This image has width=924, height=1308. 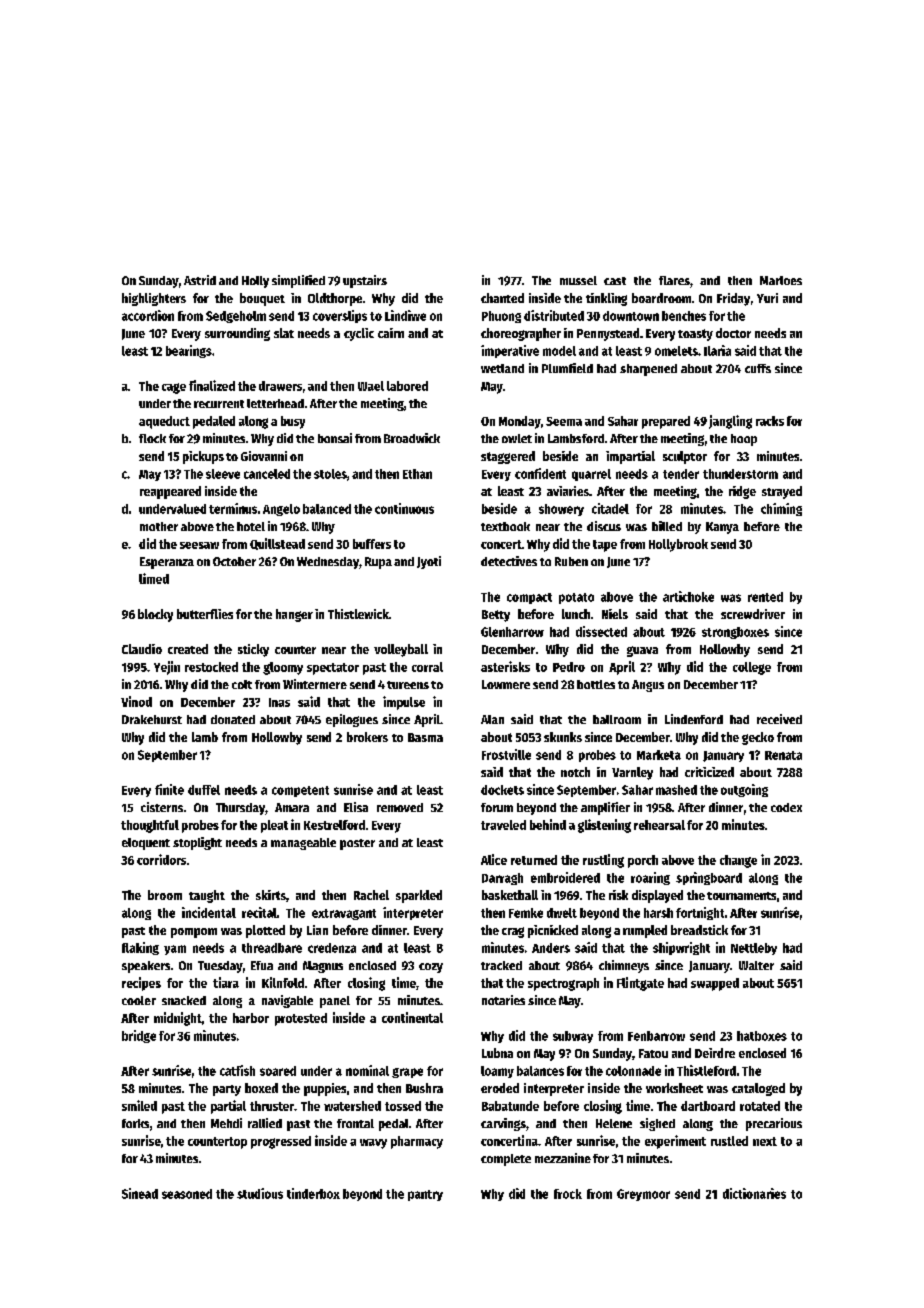 What do you see at coordinates (139, 1000) in the image?
I see `cooler` at bounding box center [139, 1000].
